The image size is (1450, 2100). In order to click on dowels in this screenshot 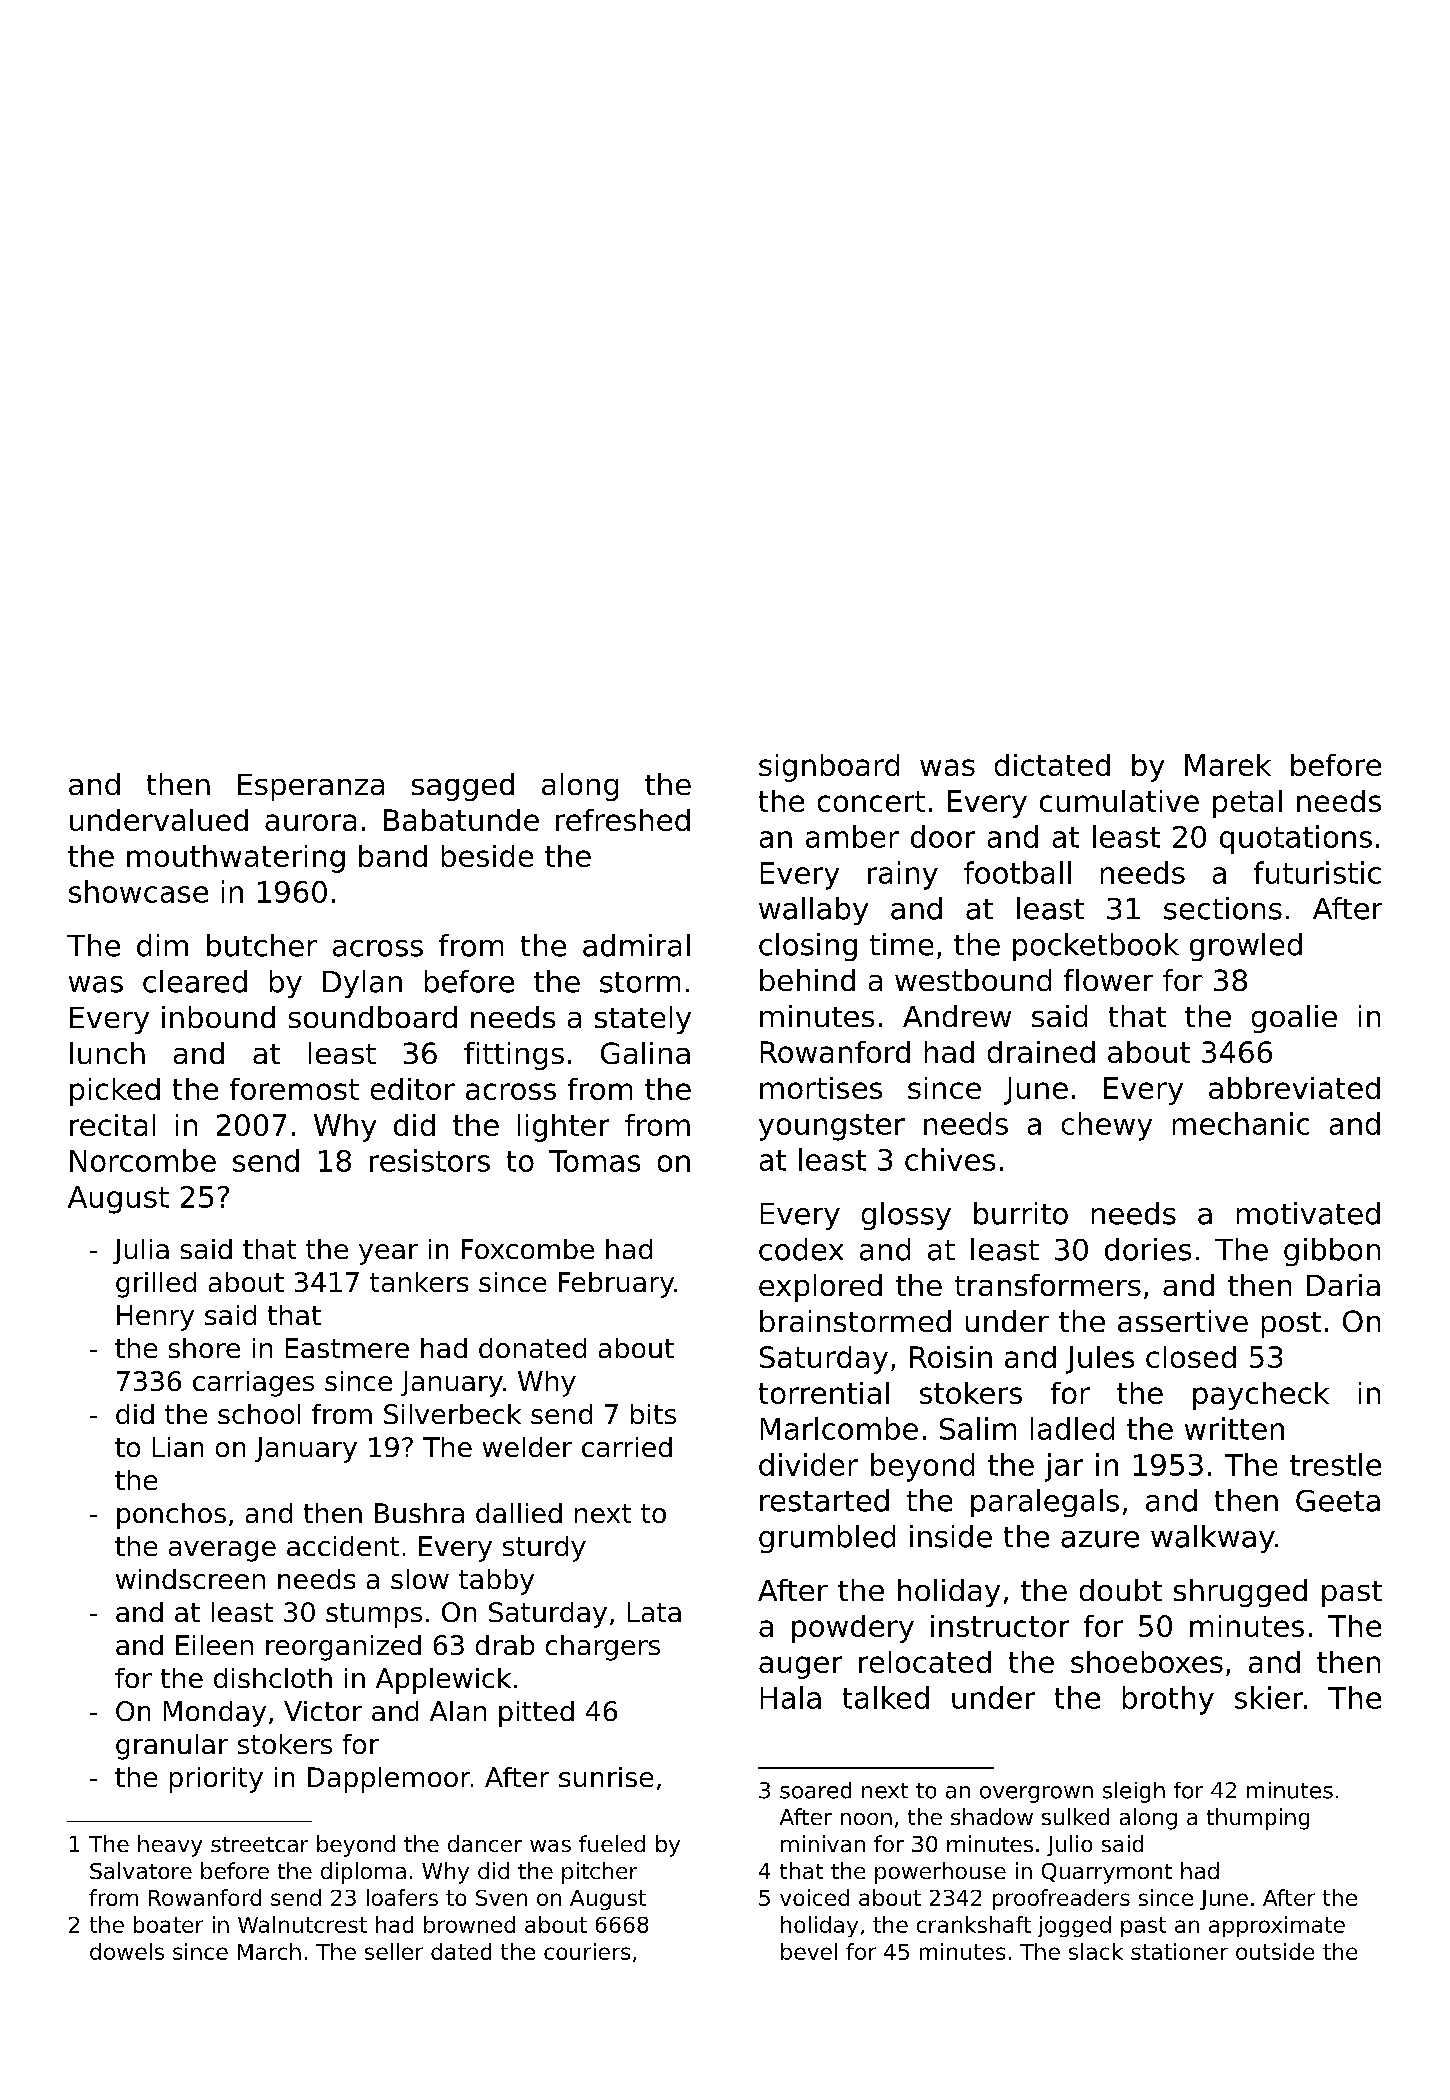, I will do `click(127, 1951)`.
